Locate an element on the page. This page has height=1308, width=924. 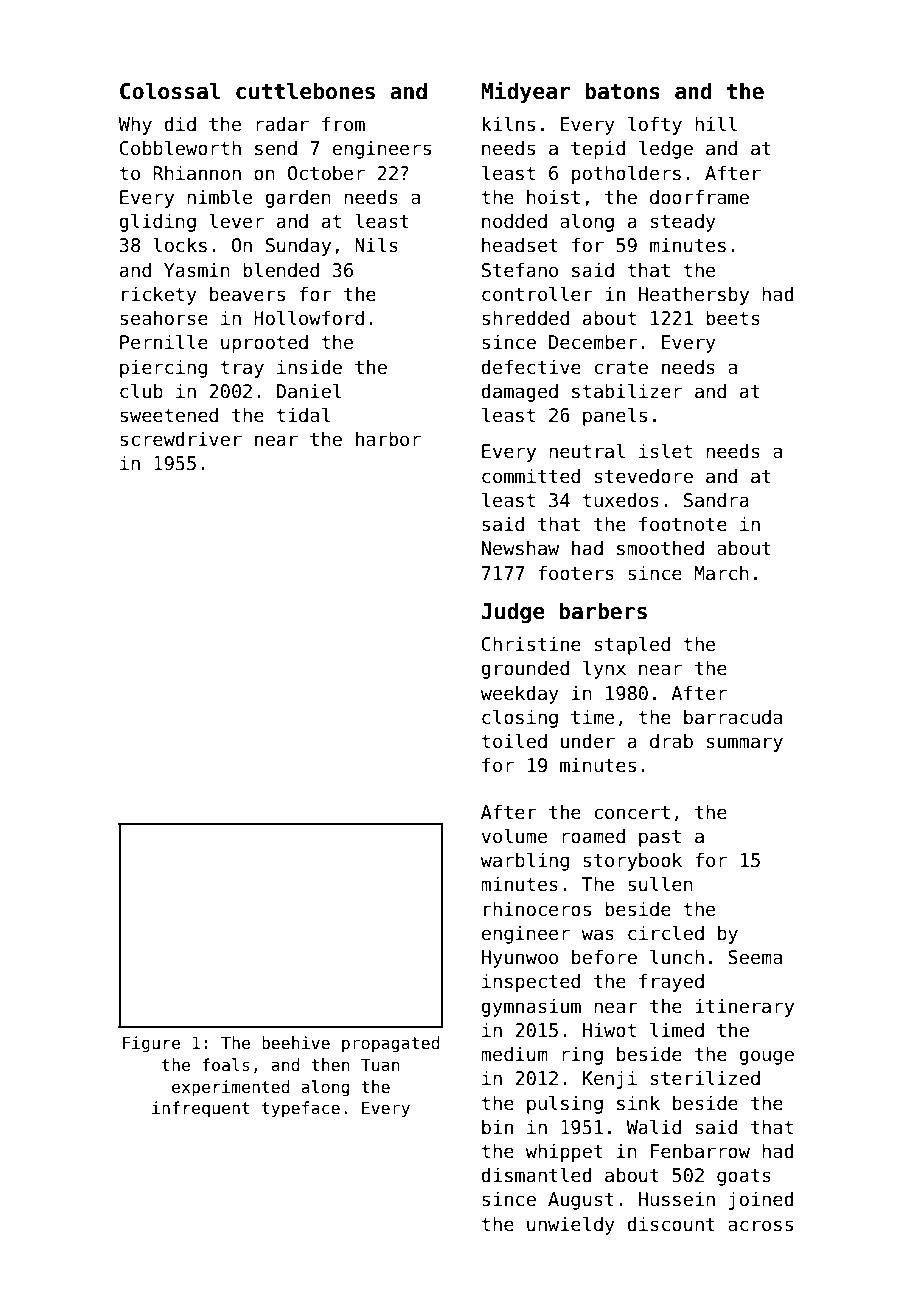
infrequent is located at coordinates (201, 1109).
